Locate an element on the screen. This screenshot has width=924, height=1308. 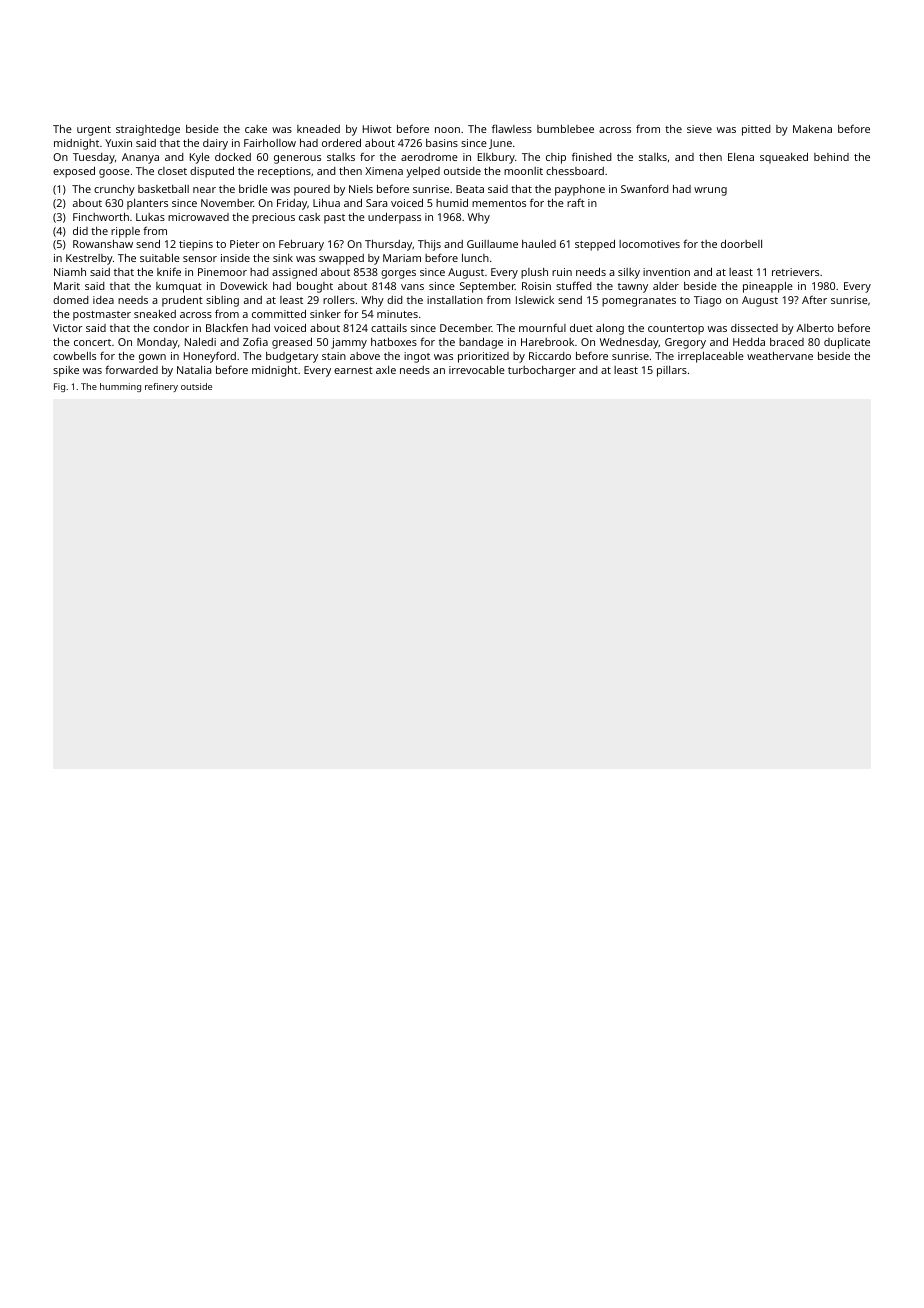
wrung is located at coordinates (710, 191).
